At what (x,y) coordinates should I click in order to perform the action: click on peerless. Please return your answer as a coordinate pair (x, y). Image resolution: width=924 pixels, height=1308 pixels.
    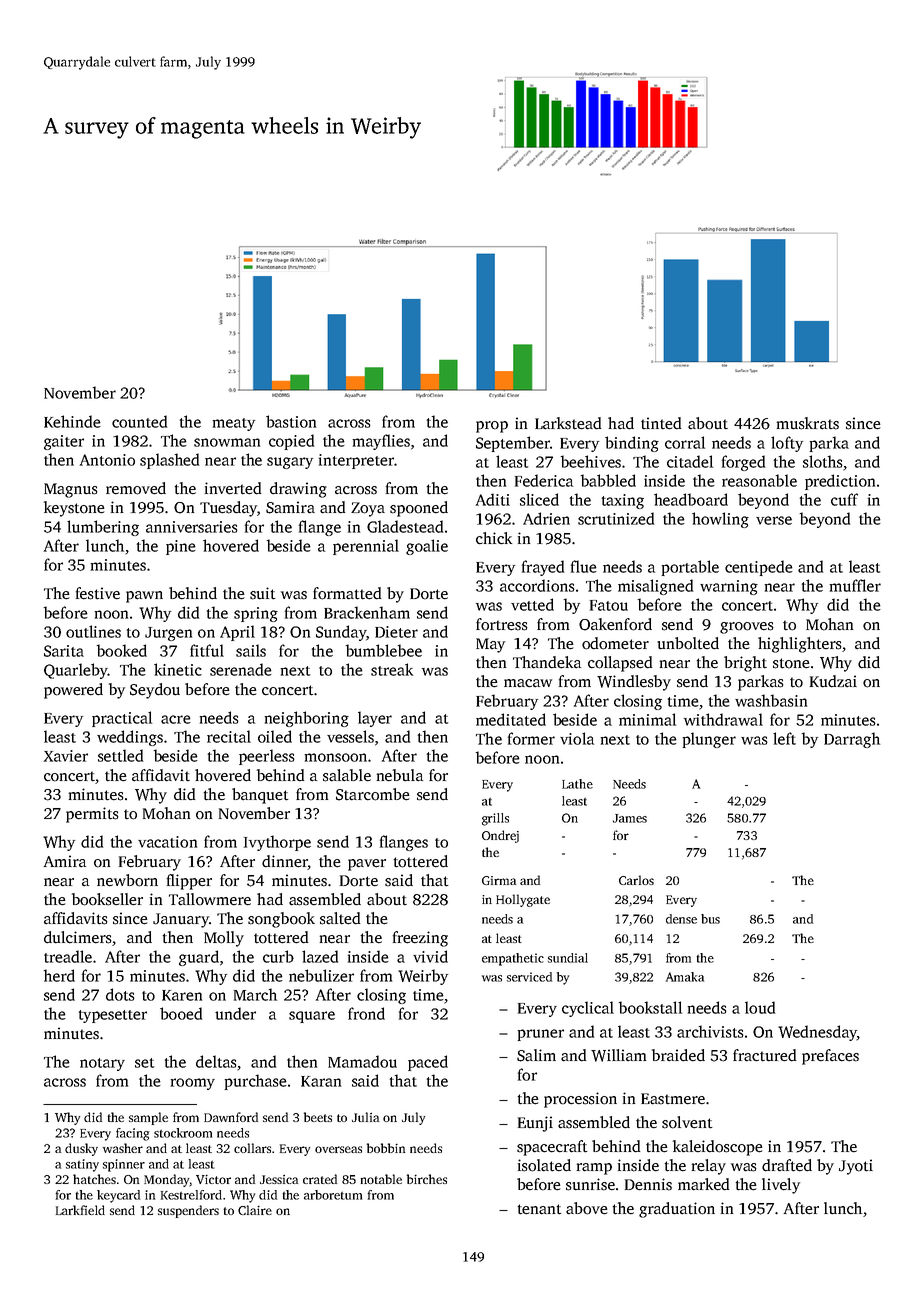
    Looking at the image, I should click on (267, 757).
